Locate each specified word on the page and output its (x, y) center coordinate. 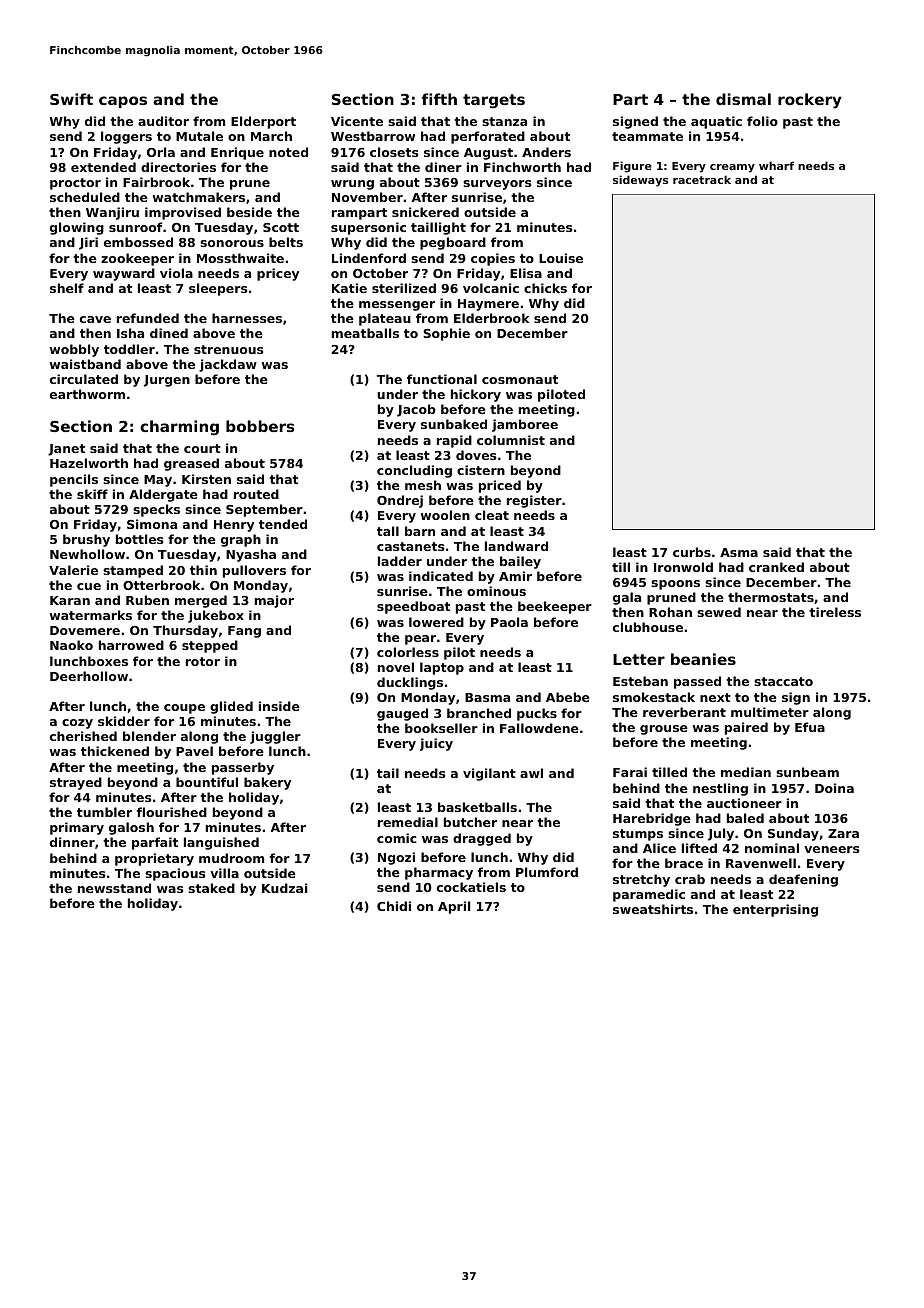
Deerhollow (89, 676)
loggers (126, 137)
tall (388, 531)
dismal (743, 99)
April (454, 907)
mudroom (231, 858)
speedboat (413, 607)
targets (494, 101)
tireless (835, 612)
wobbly (74, 350)
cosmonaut (520, 379)
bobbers (260, 426)
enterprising (775, 910)
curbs (692, 552)
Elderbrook (492, 318)
